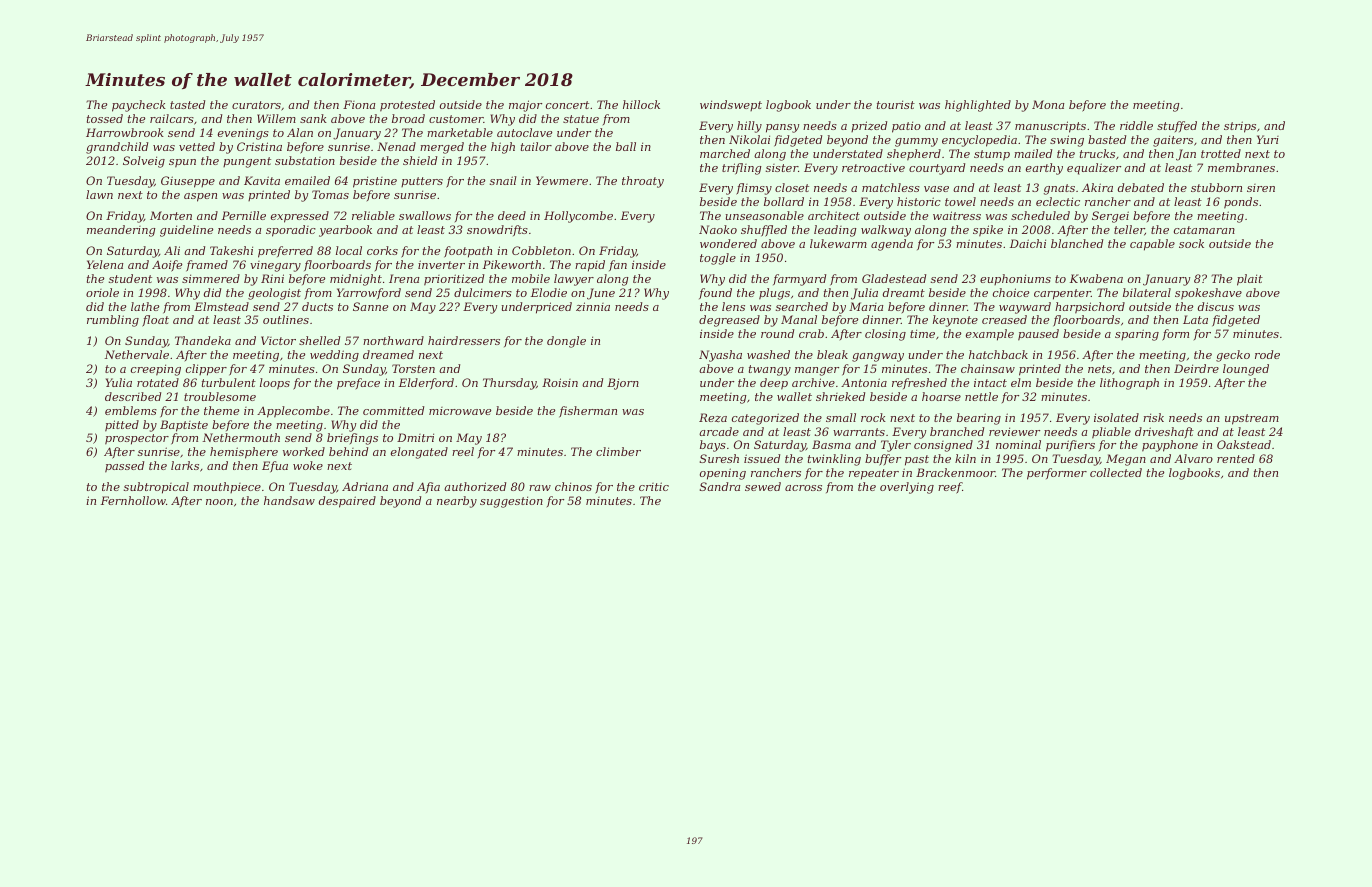 This page has height=887, width=1372. What do you see at coordinates (936, 189) in the page?
I see `vase` at bounding box center [936, 189].
